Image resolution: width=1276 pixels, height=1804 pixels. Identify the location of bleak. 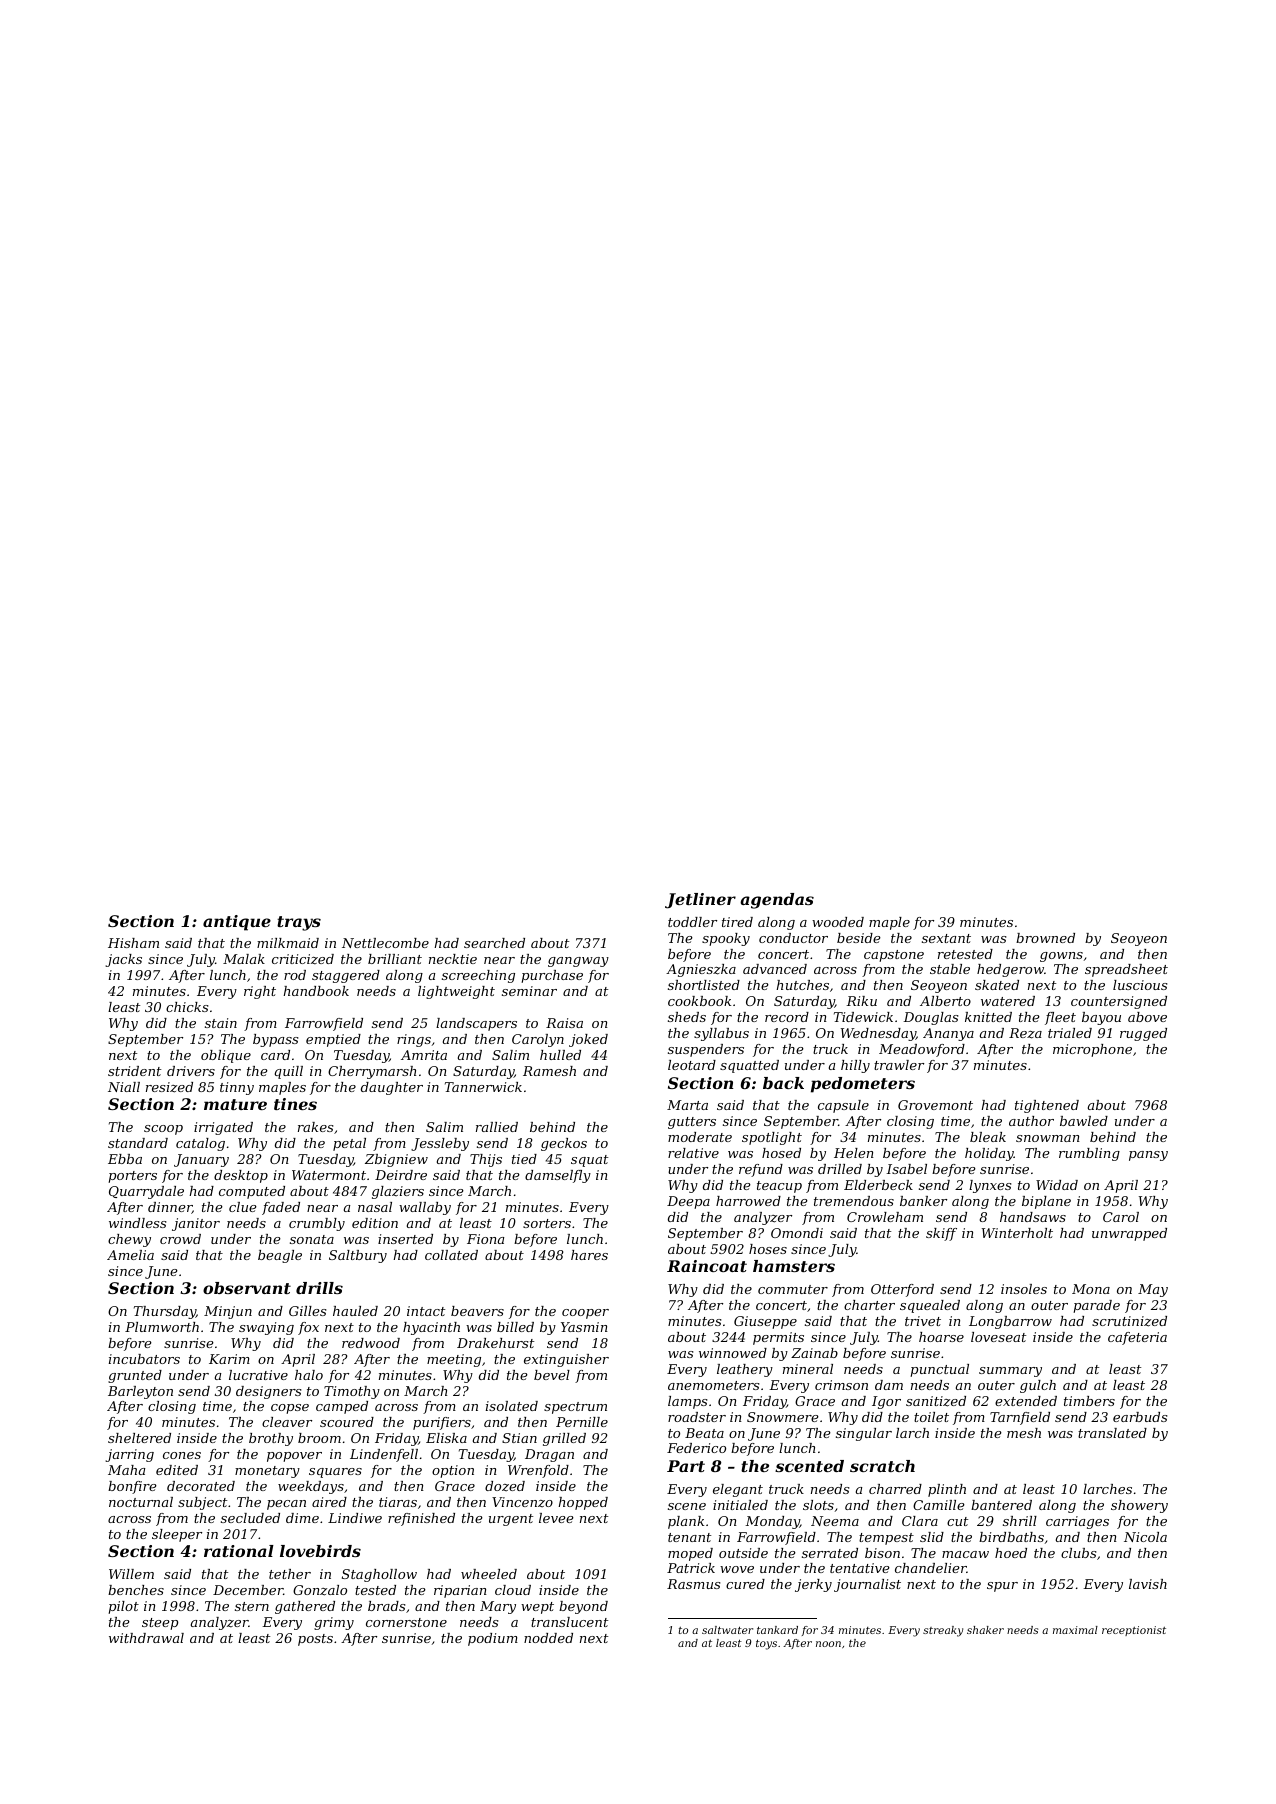
(988, 1137).
